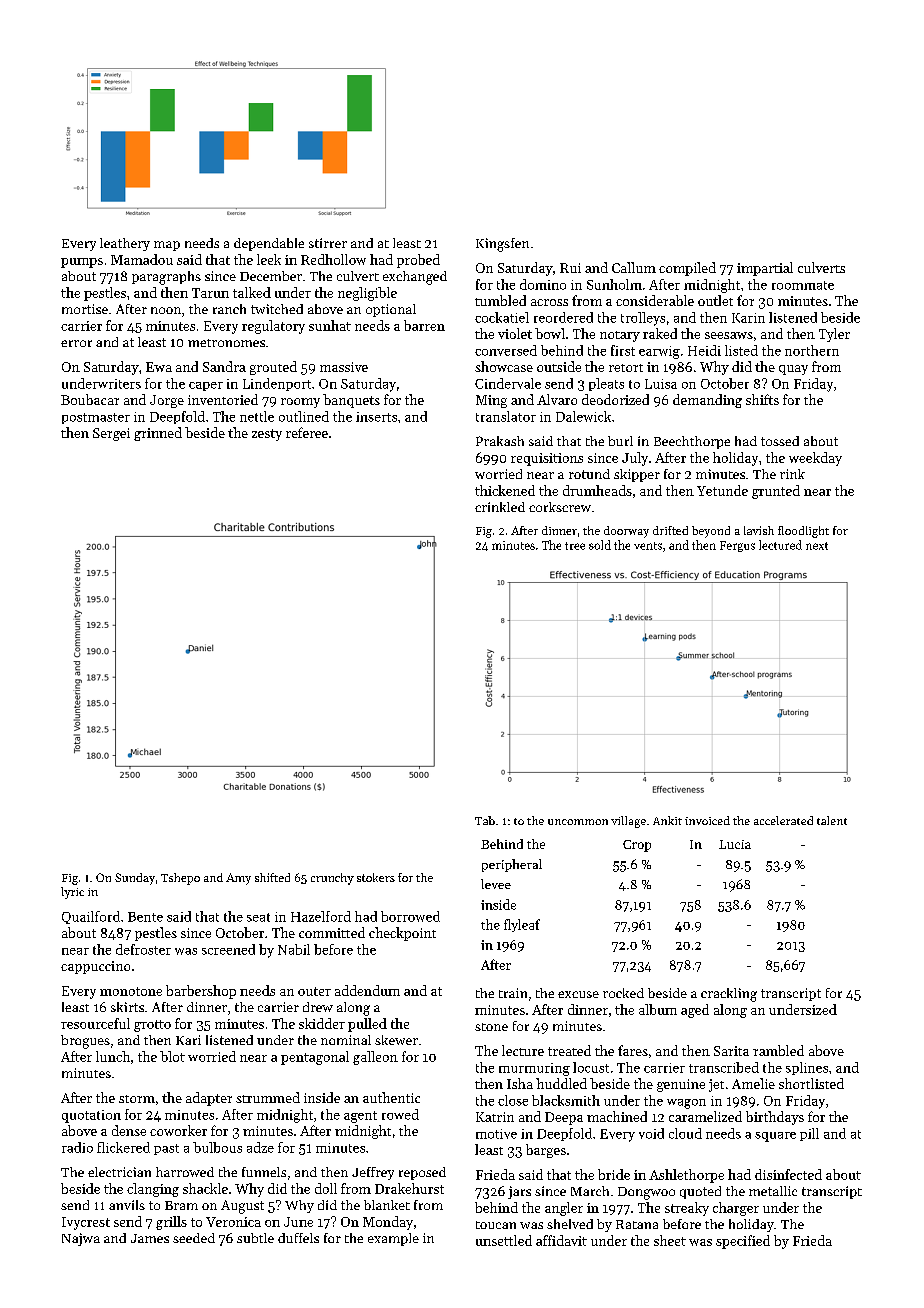  Describe the element at coordinates (519, 1192) in the screenshot. I see `jars` at that location.
